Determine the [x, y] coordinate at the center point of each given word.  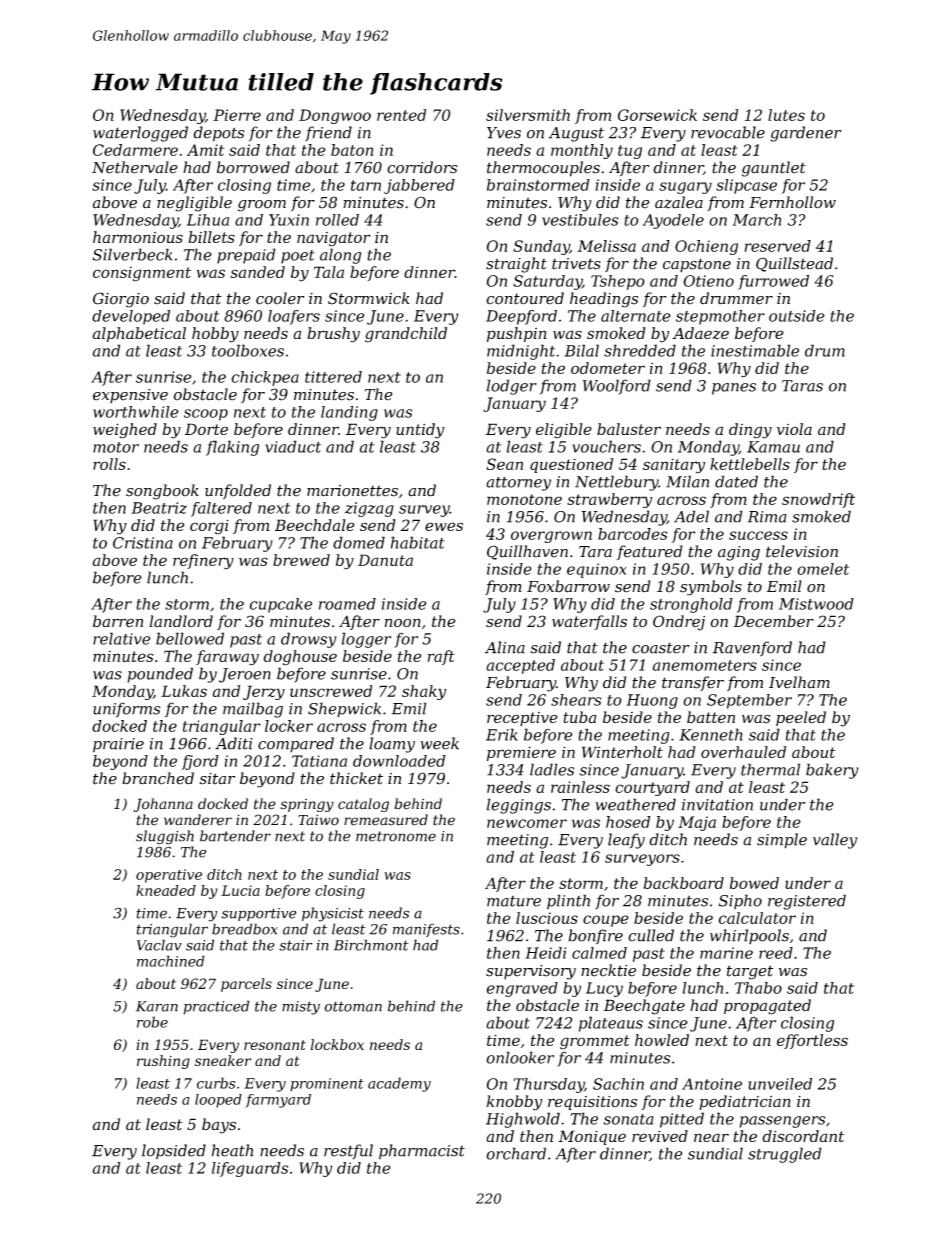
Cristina [143, 543]
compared [296, 745]
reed [776, 953]
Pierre [237, 115]
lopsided [174, 1151]
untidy [420, 431]
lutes [786, 115]
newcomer [527, 823]
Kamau [773, 447]
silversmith [528, 115]
